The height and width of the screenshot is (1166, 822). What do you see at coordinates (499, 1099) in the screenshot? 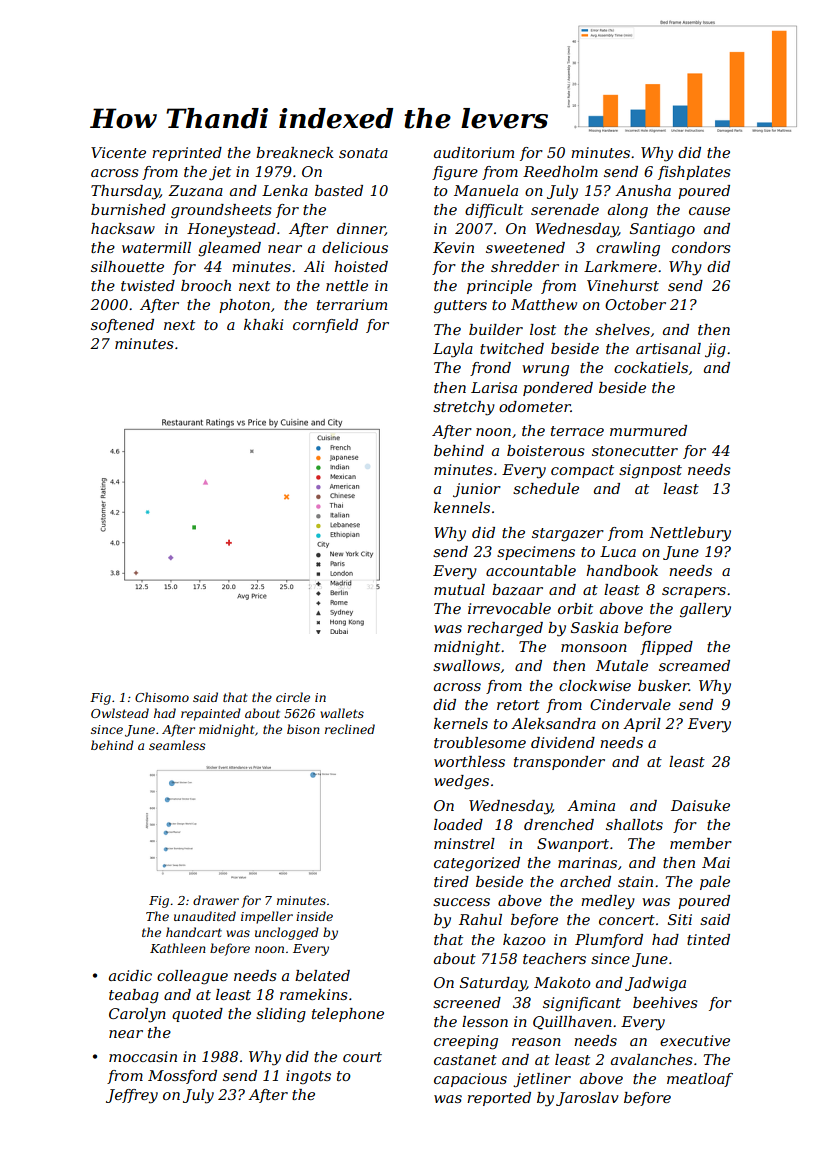
I see `reported` at bounding box center [499, 1099].
